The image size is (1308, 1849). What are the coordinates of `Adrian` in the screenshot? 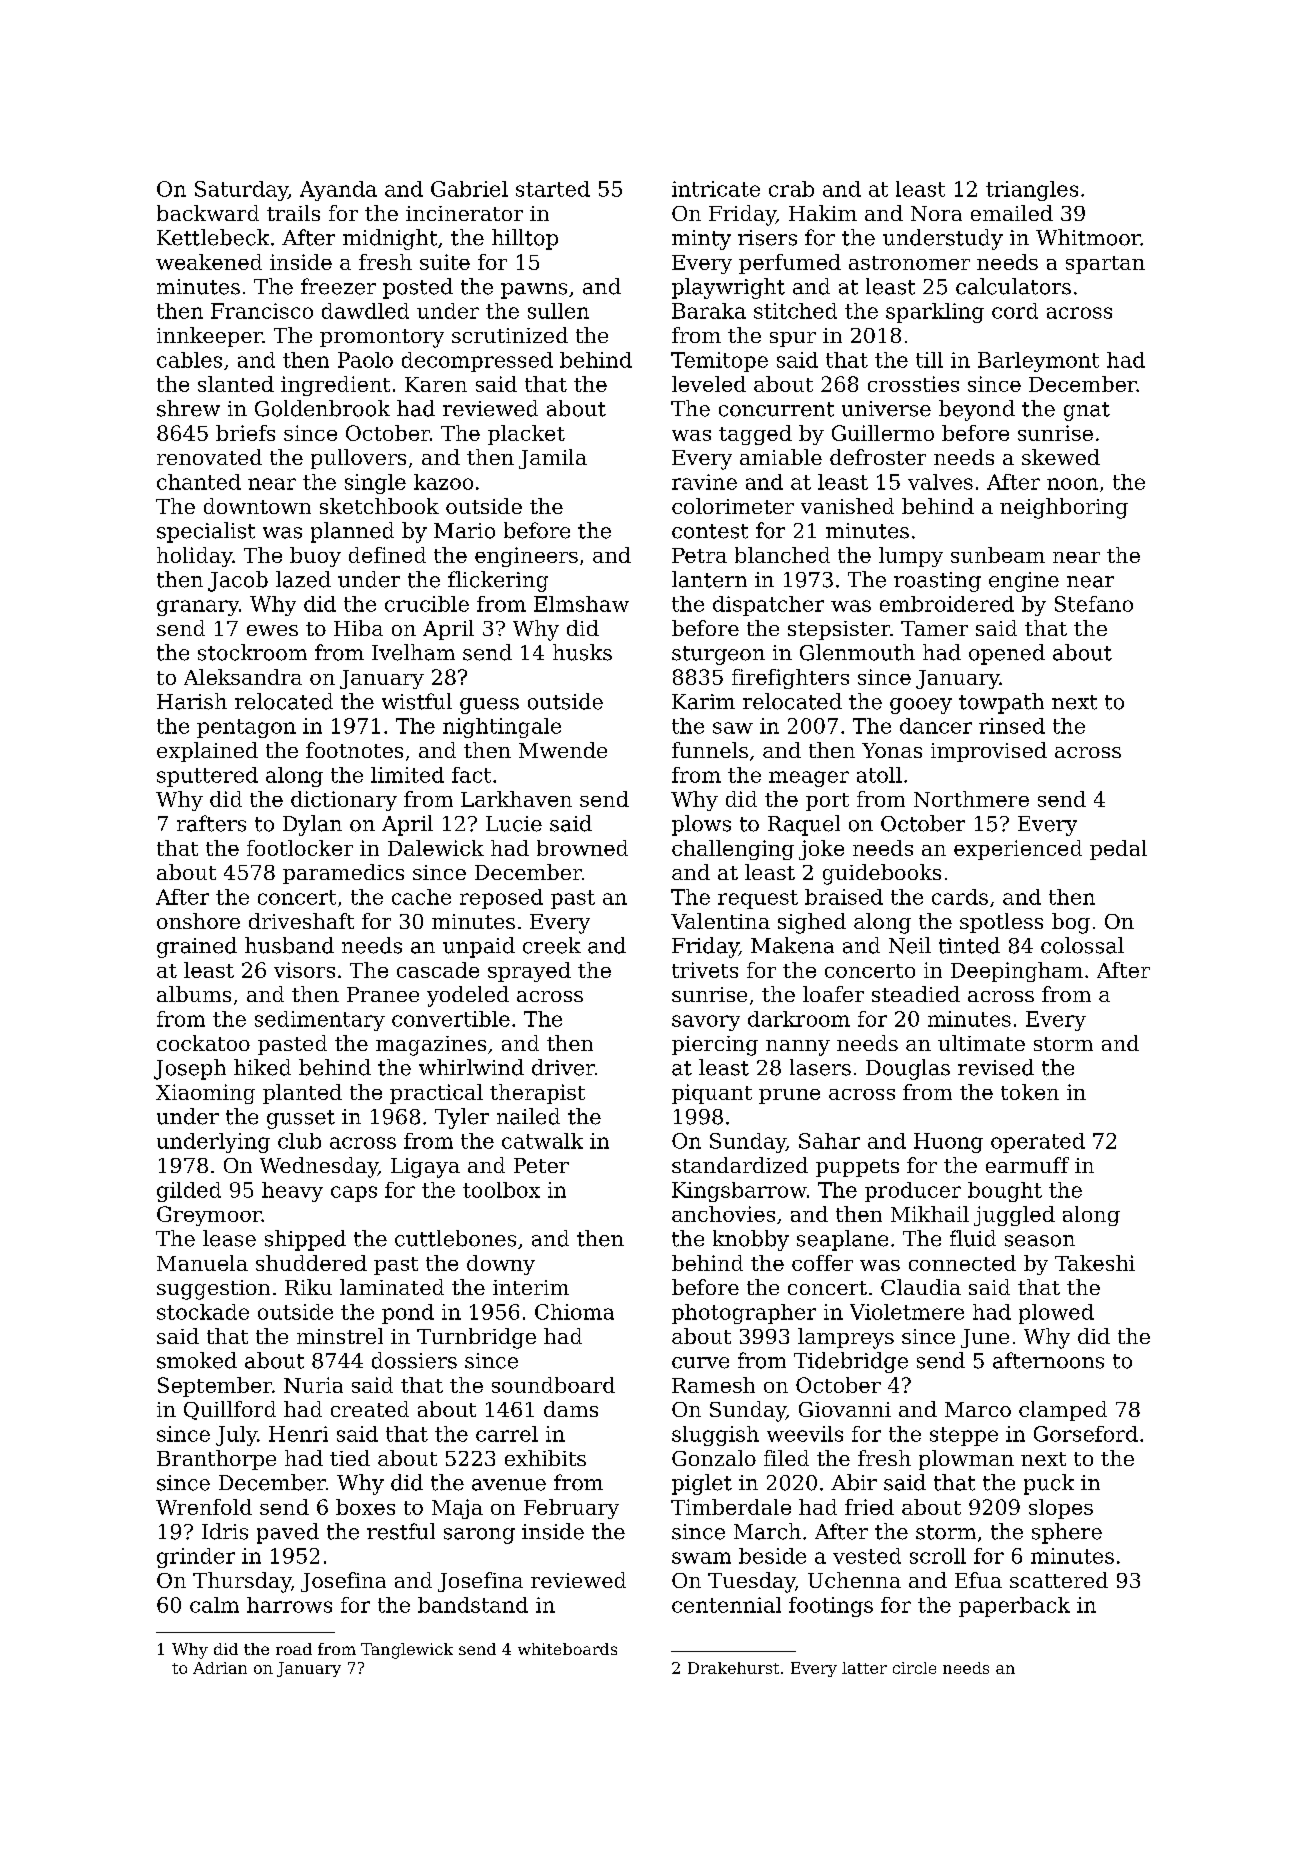 It's located at (220, 1668).
